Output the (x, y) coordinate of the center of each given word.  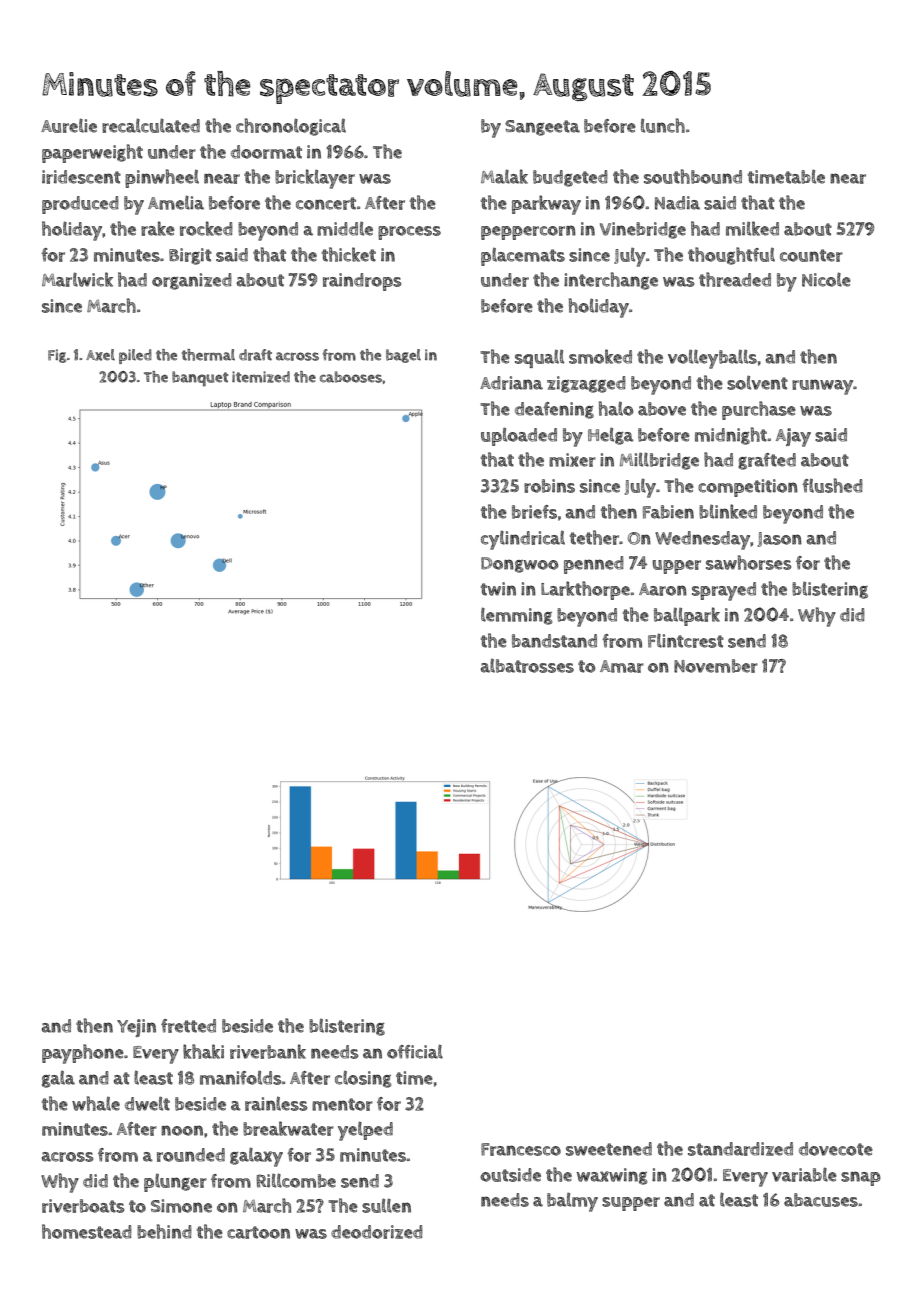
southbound (693, 176)
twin (498, 589)
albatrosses (527, 665)
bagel (403, 356)
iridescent (81, 177)
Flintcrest (686, 640)
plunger (175, 1182)
